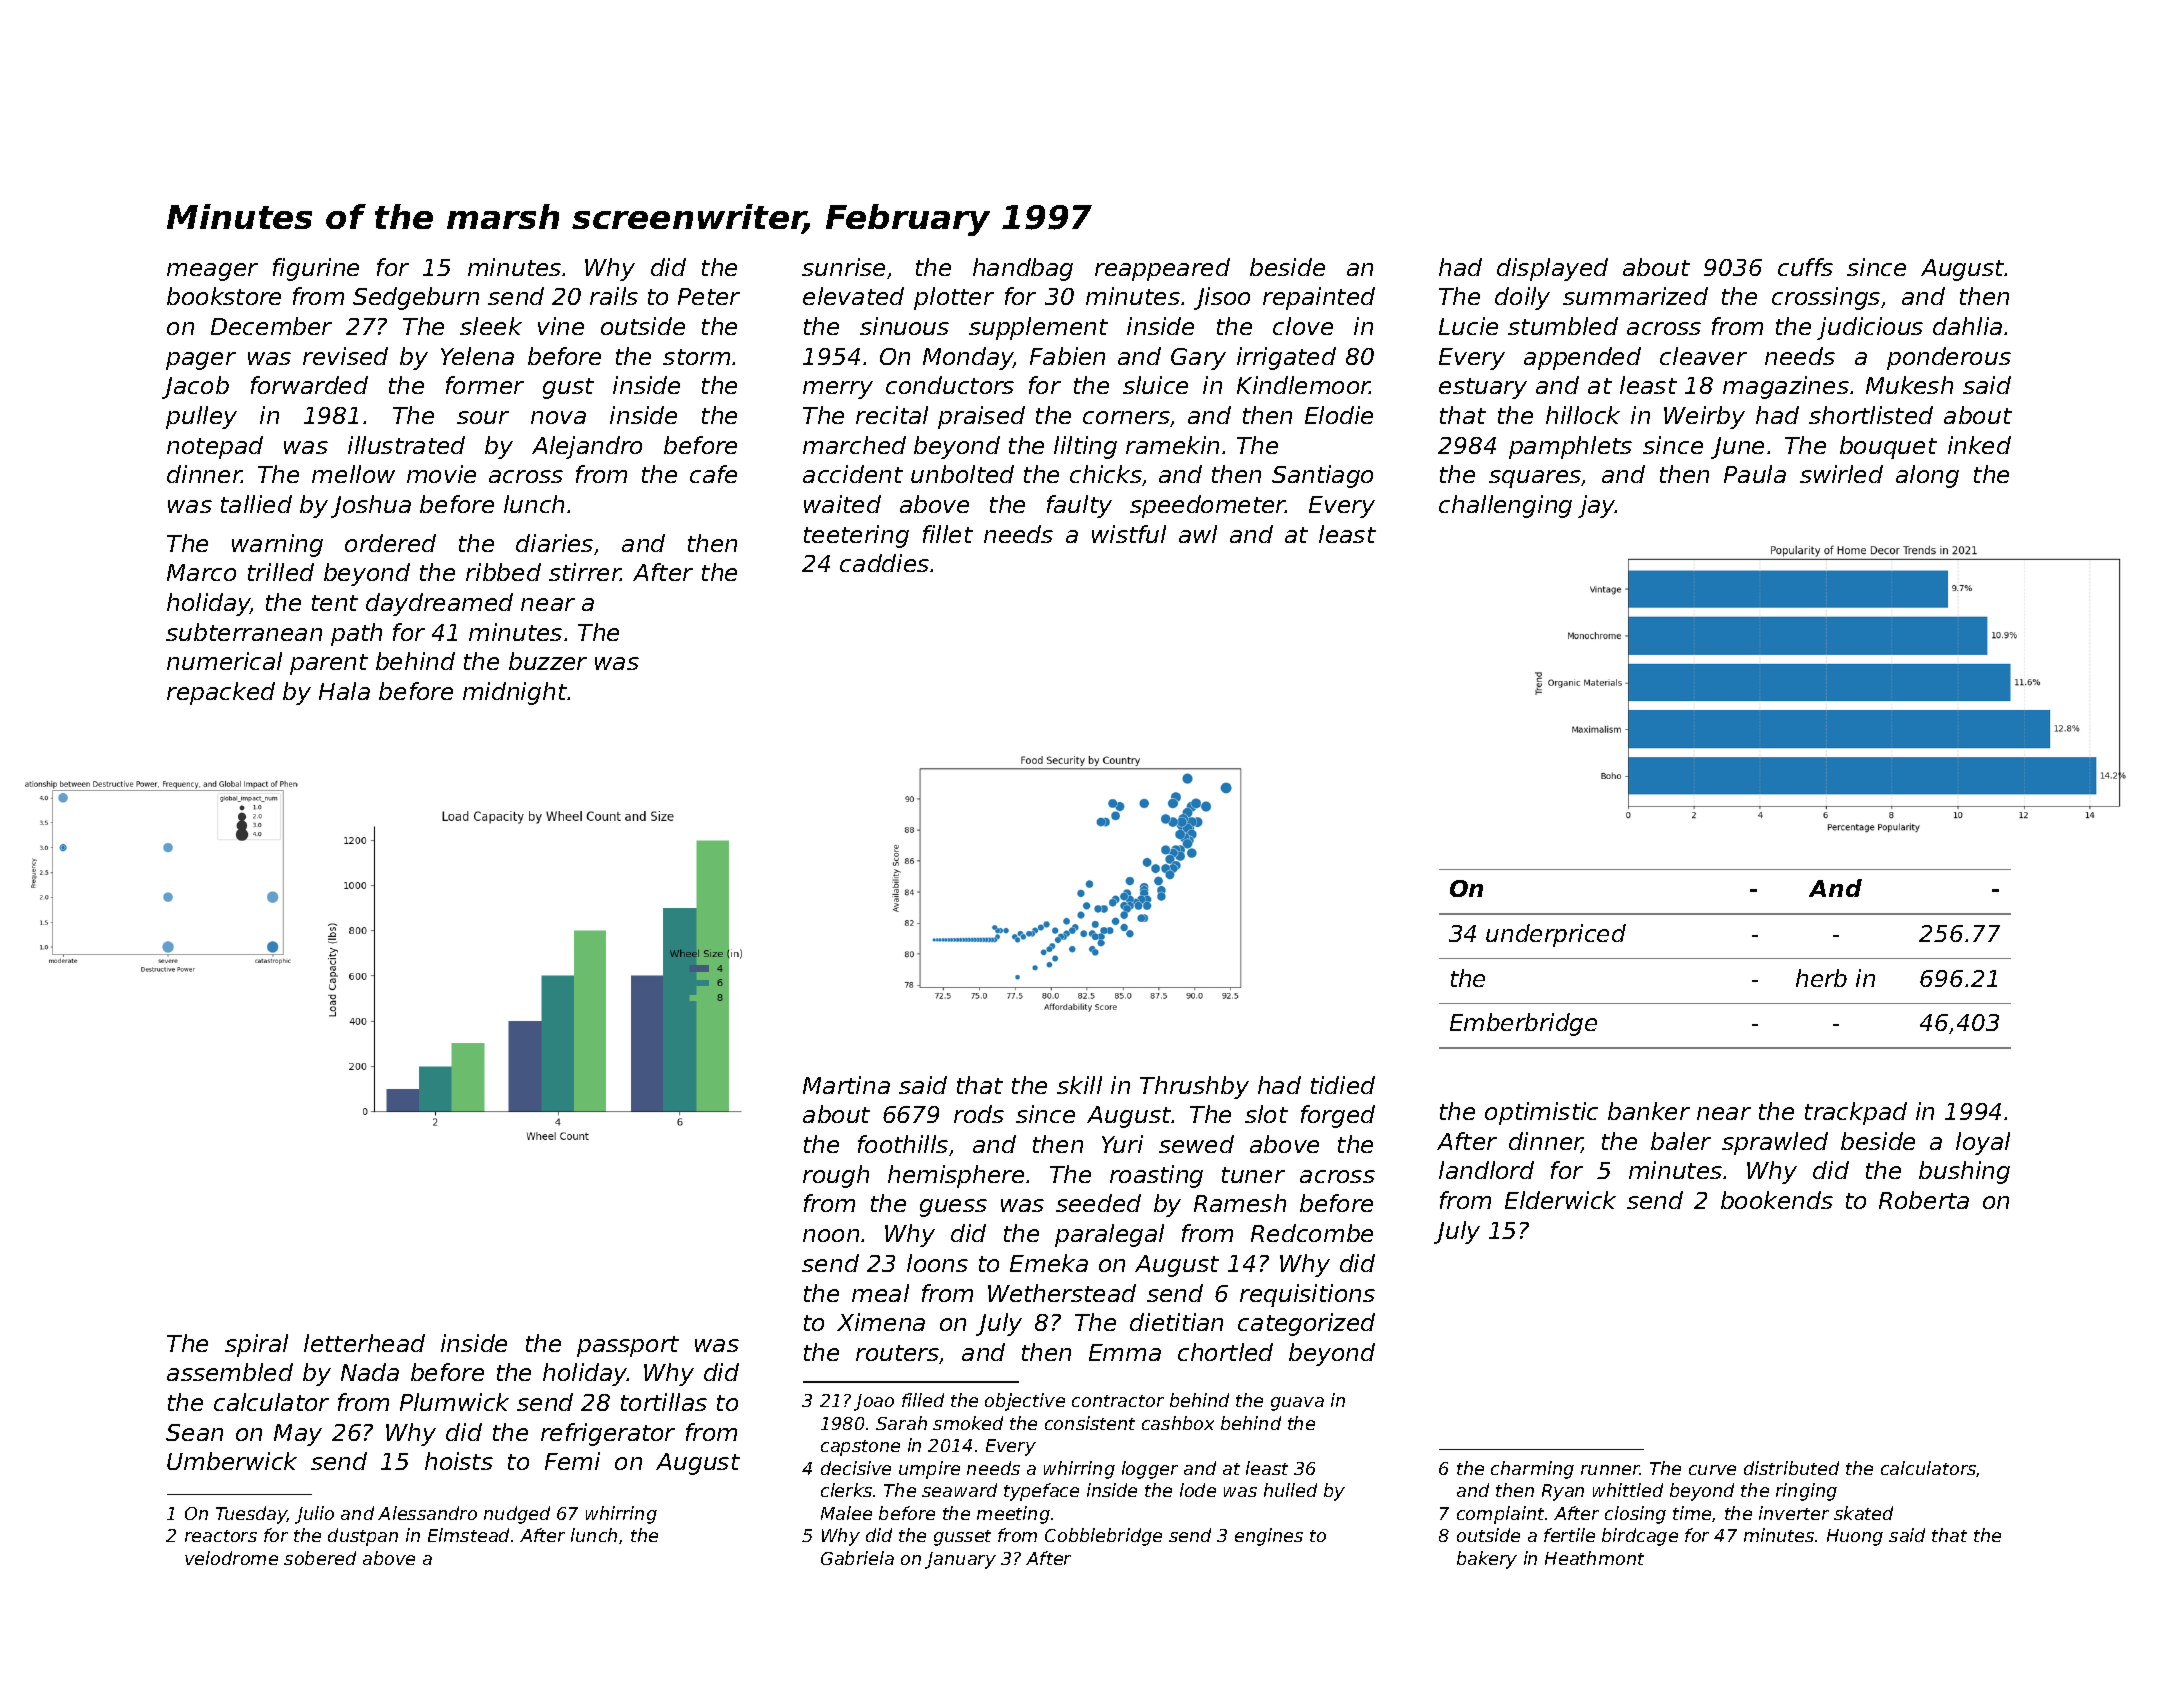  I want to click on underpriced, so click(1556, 935).
